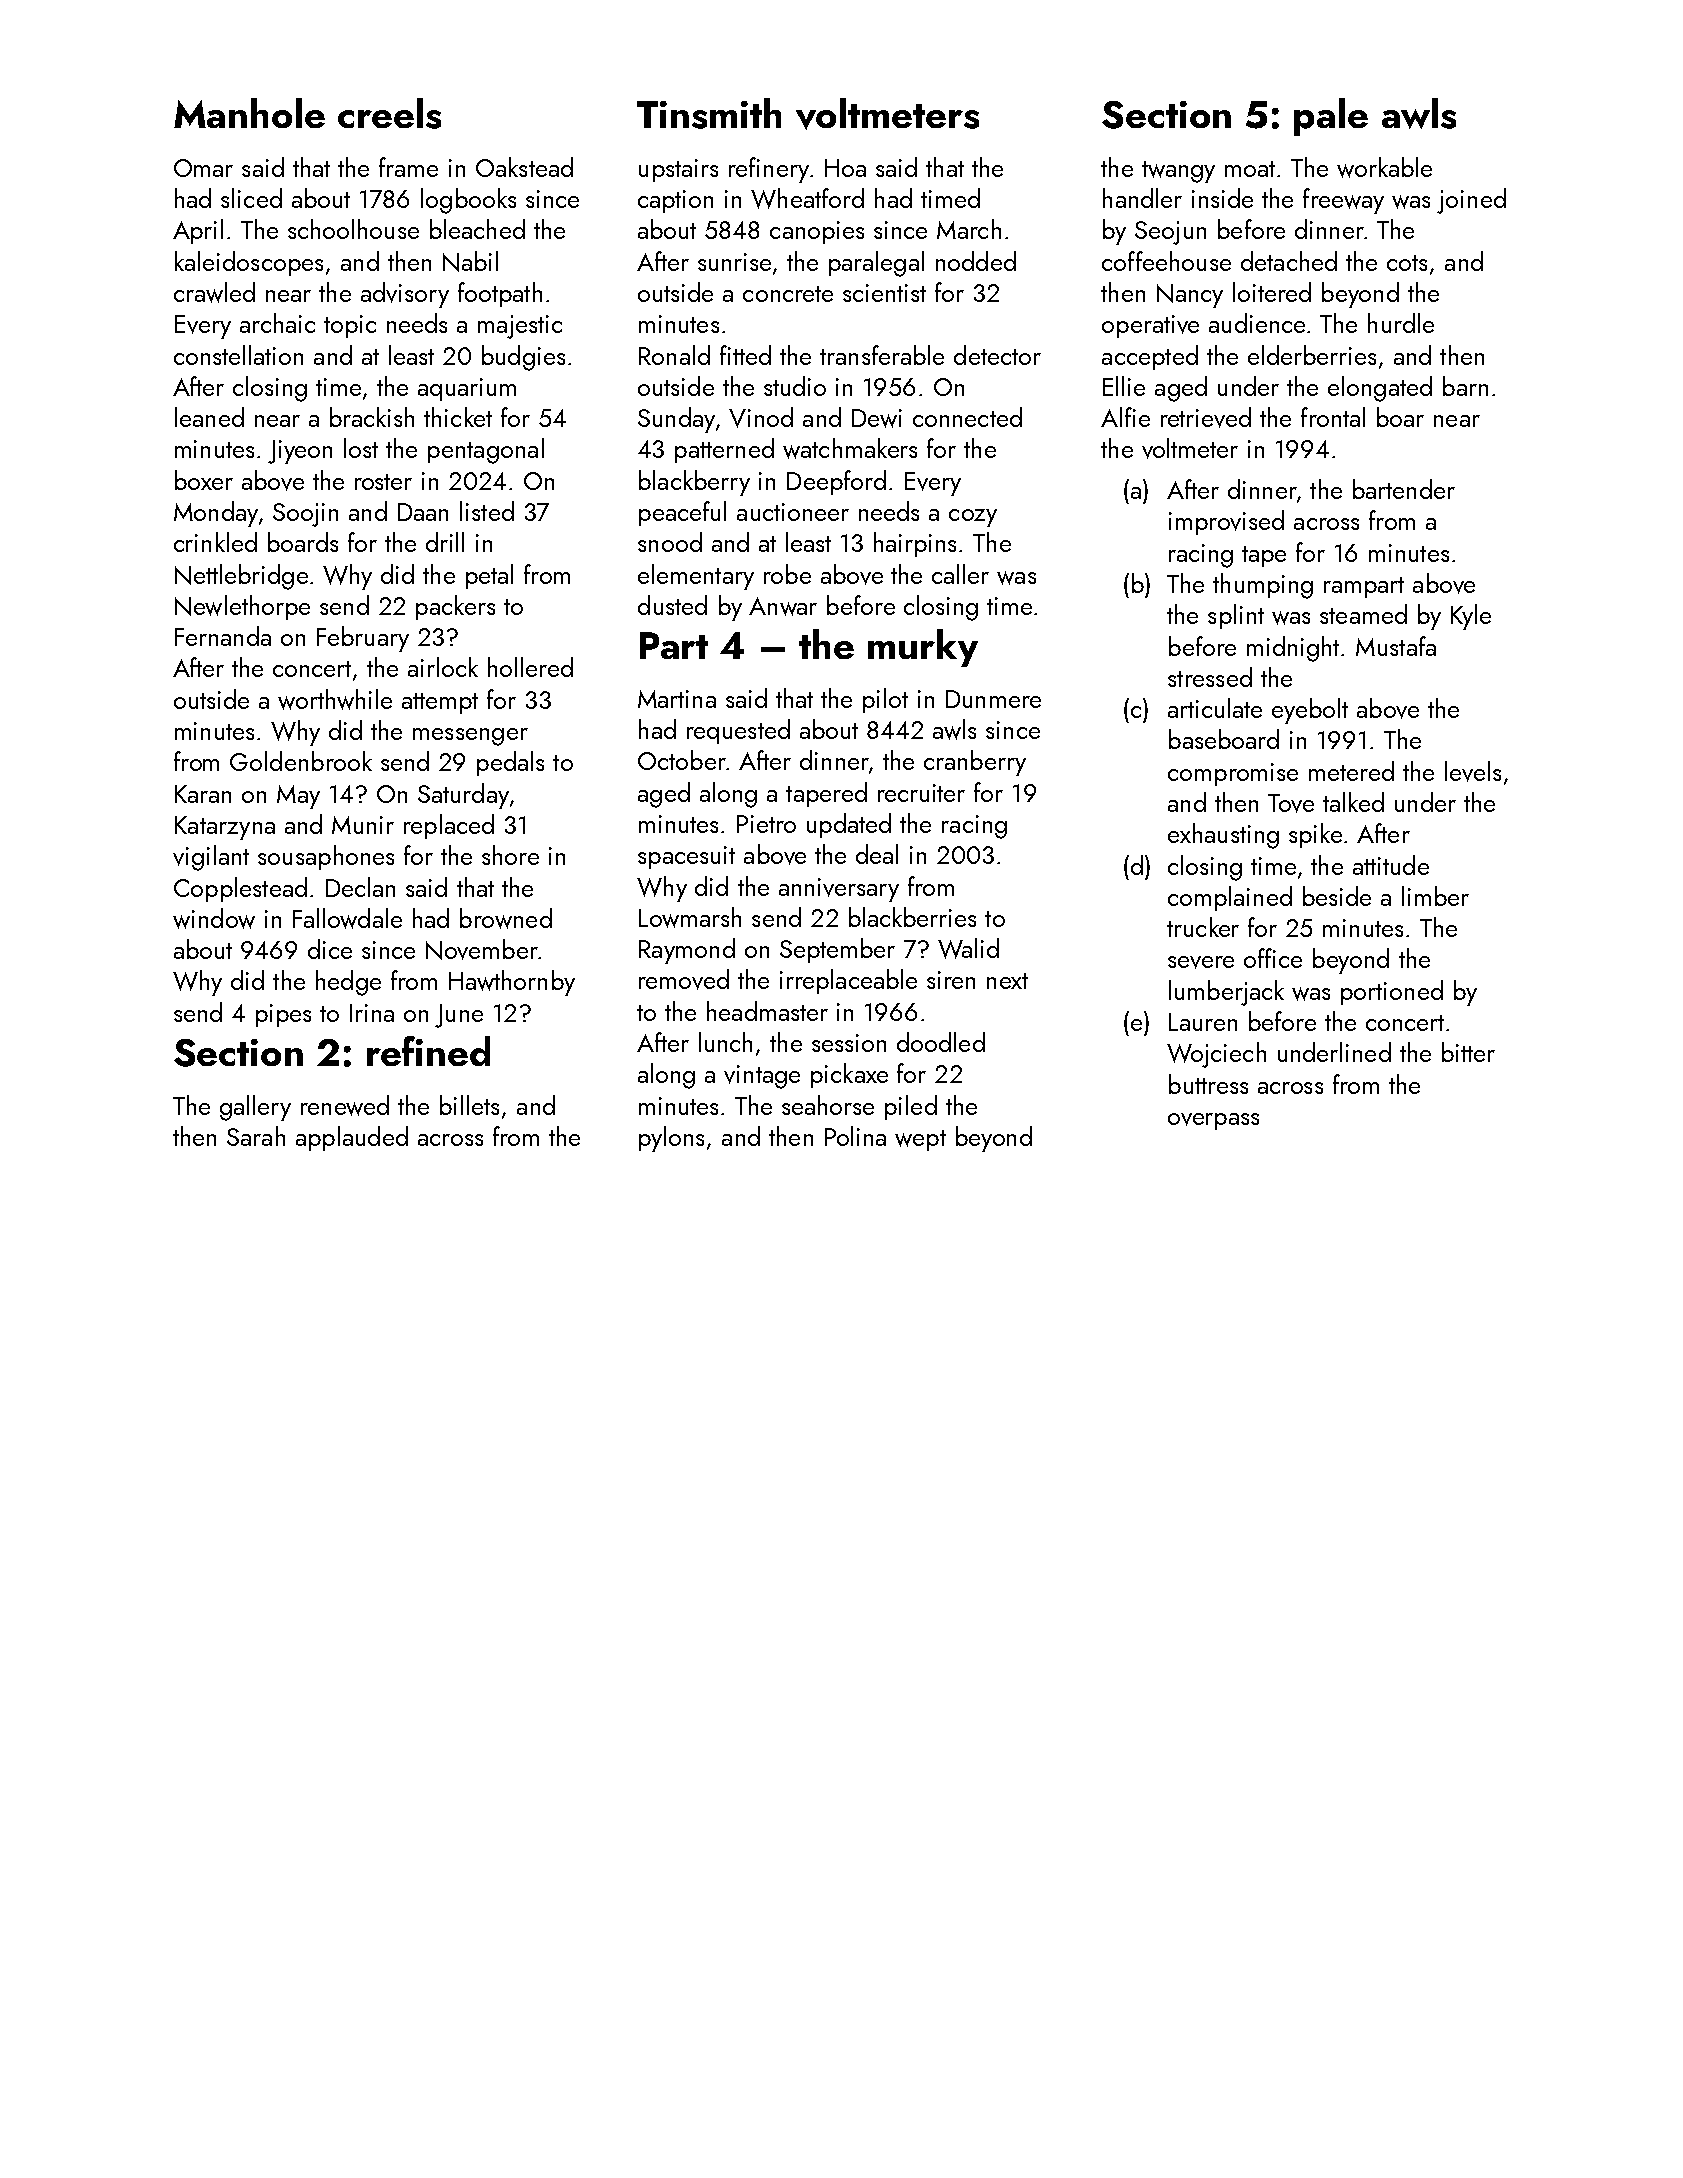 The height and width of the screenshot is (2178, 1683). What do you see at coordinates (1407, 263) in the screenshot?
I see `cots` at bounding box center [1407, 263].
